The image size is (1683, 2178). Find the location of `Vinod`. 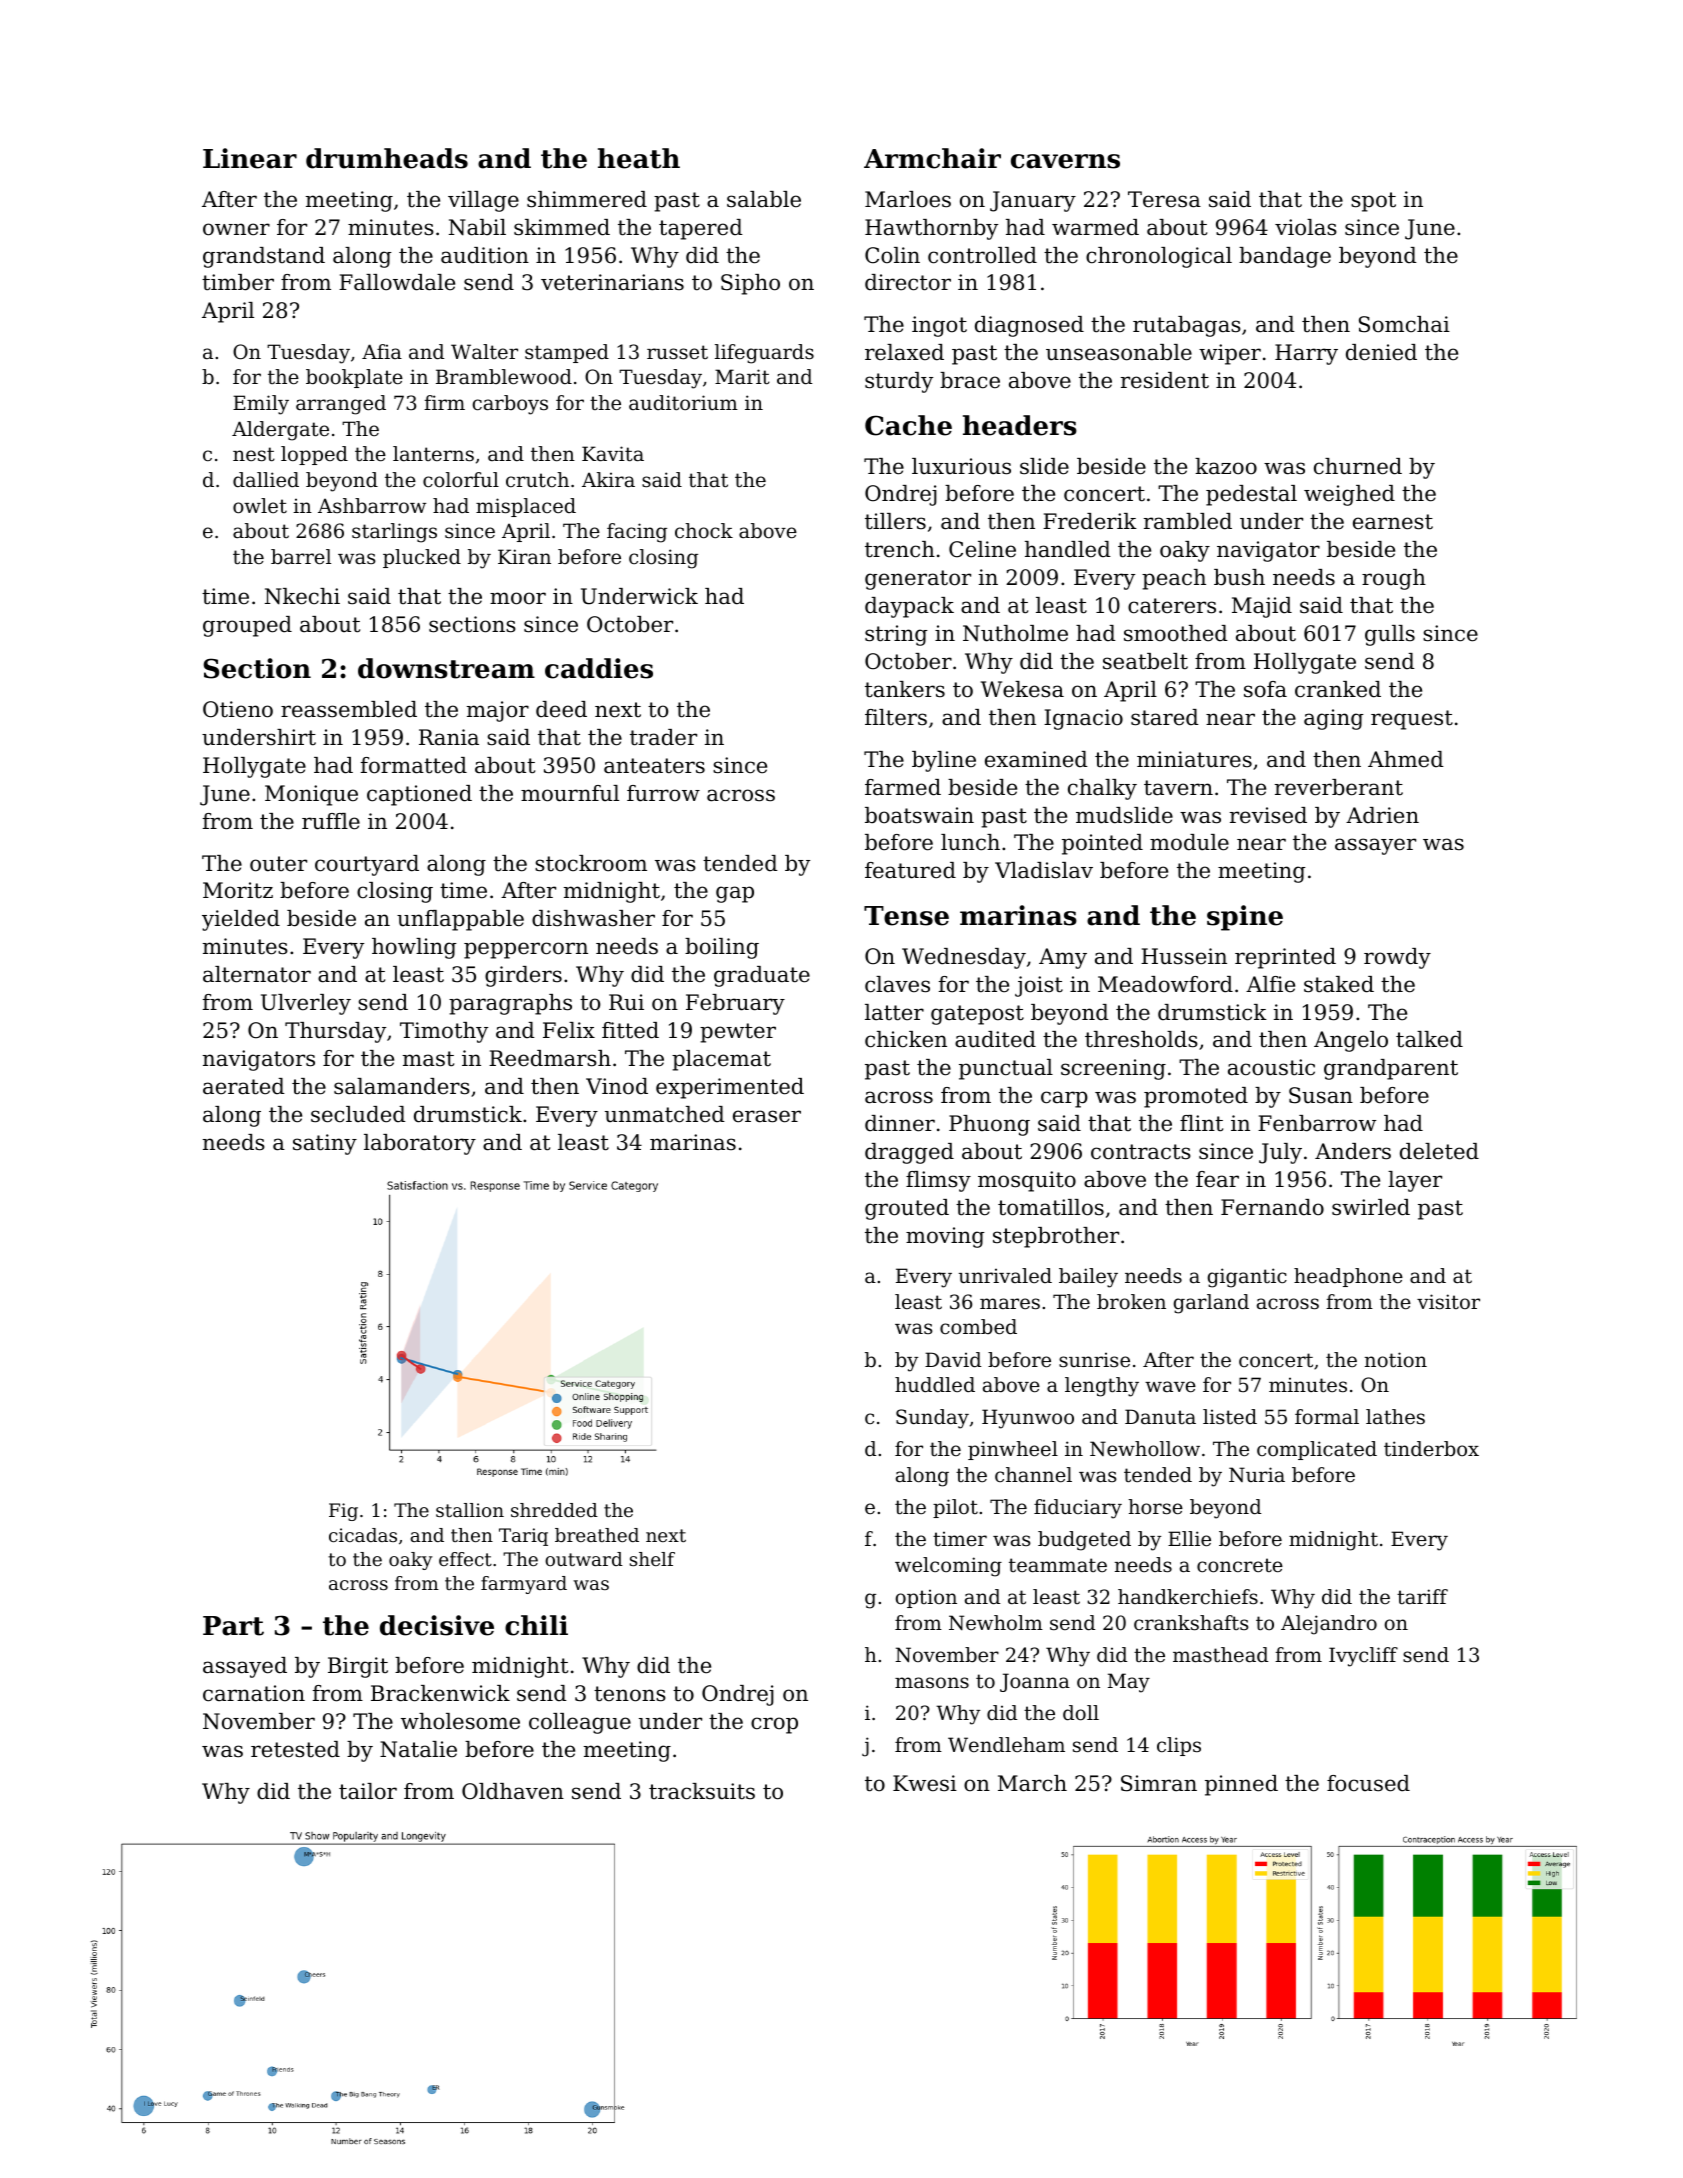

Vinod is located at coordinates (617, 1086).
